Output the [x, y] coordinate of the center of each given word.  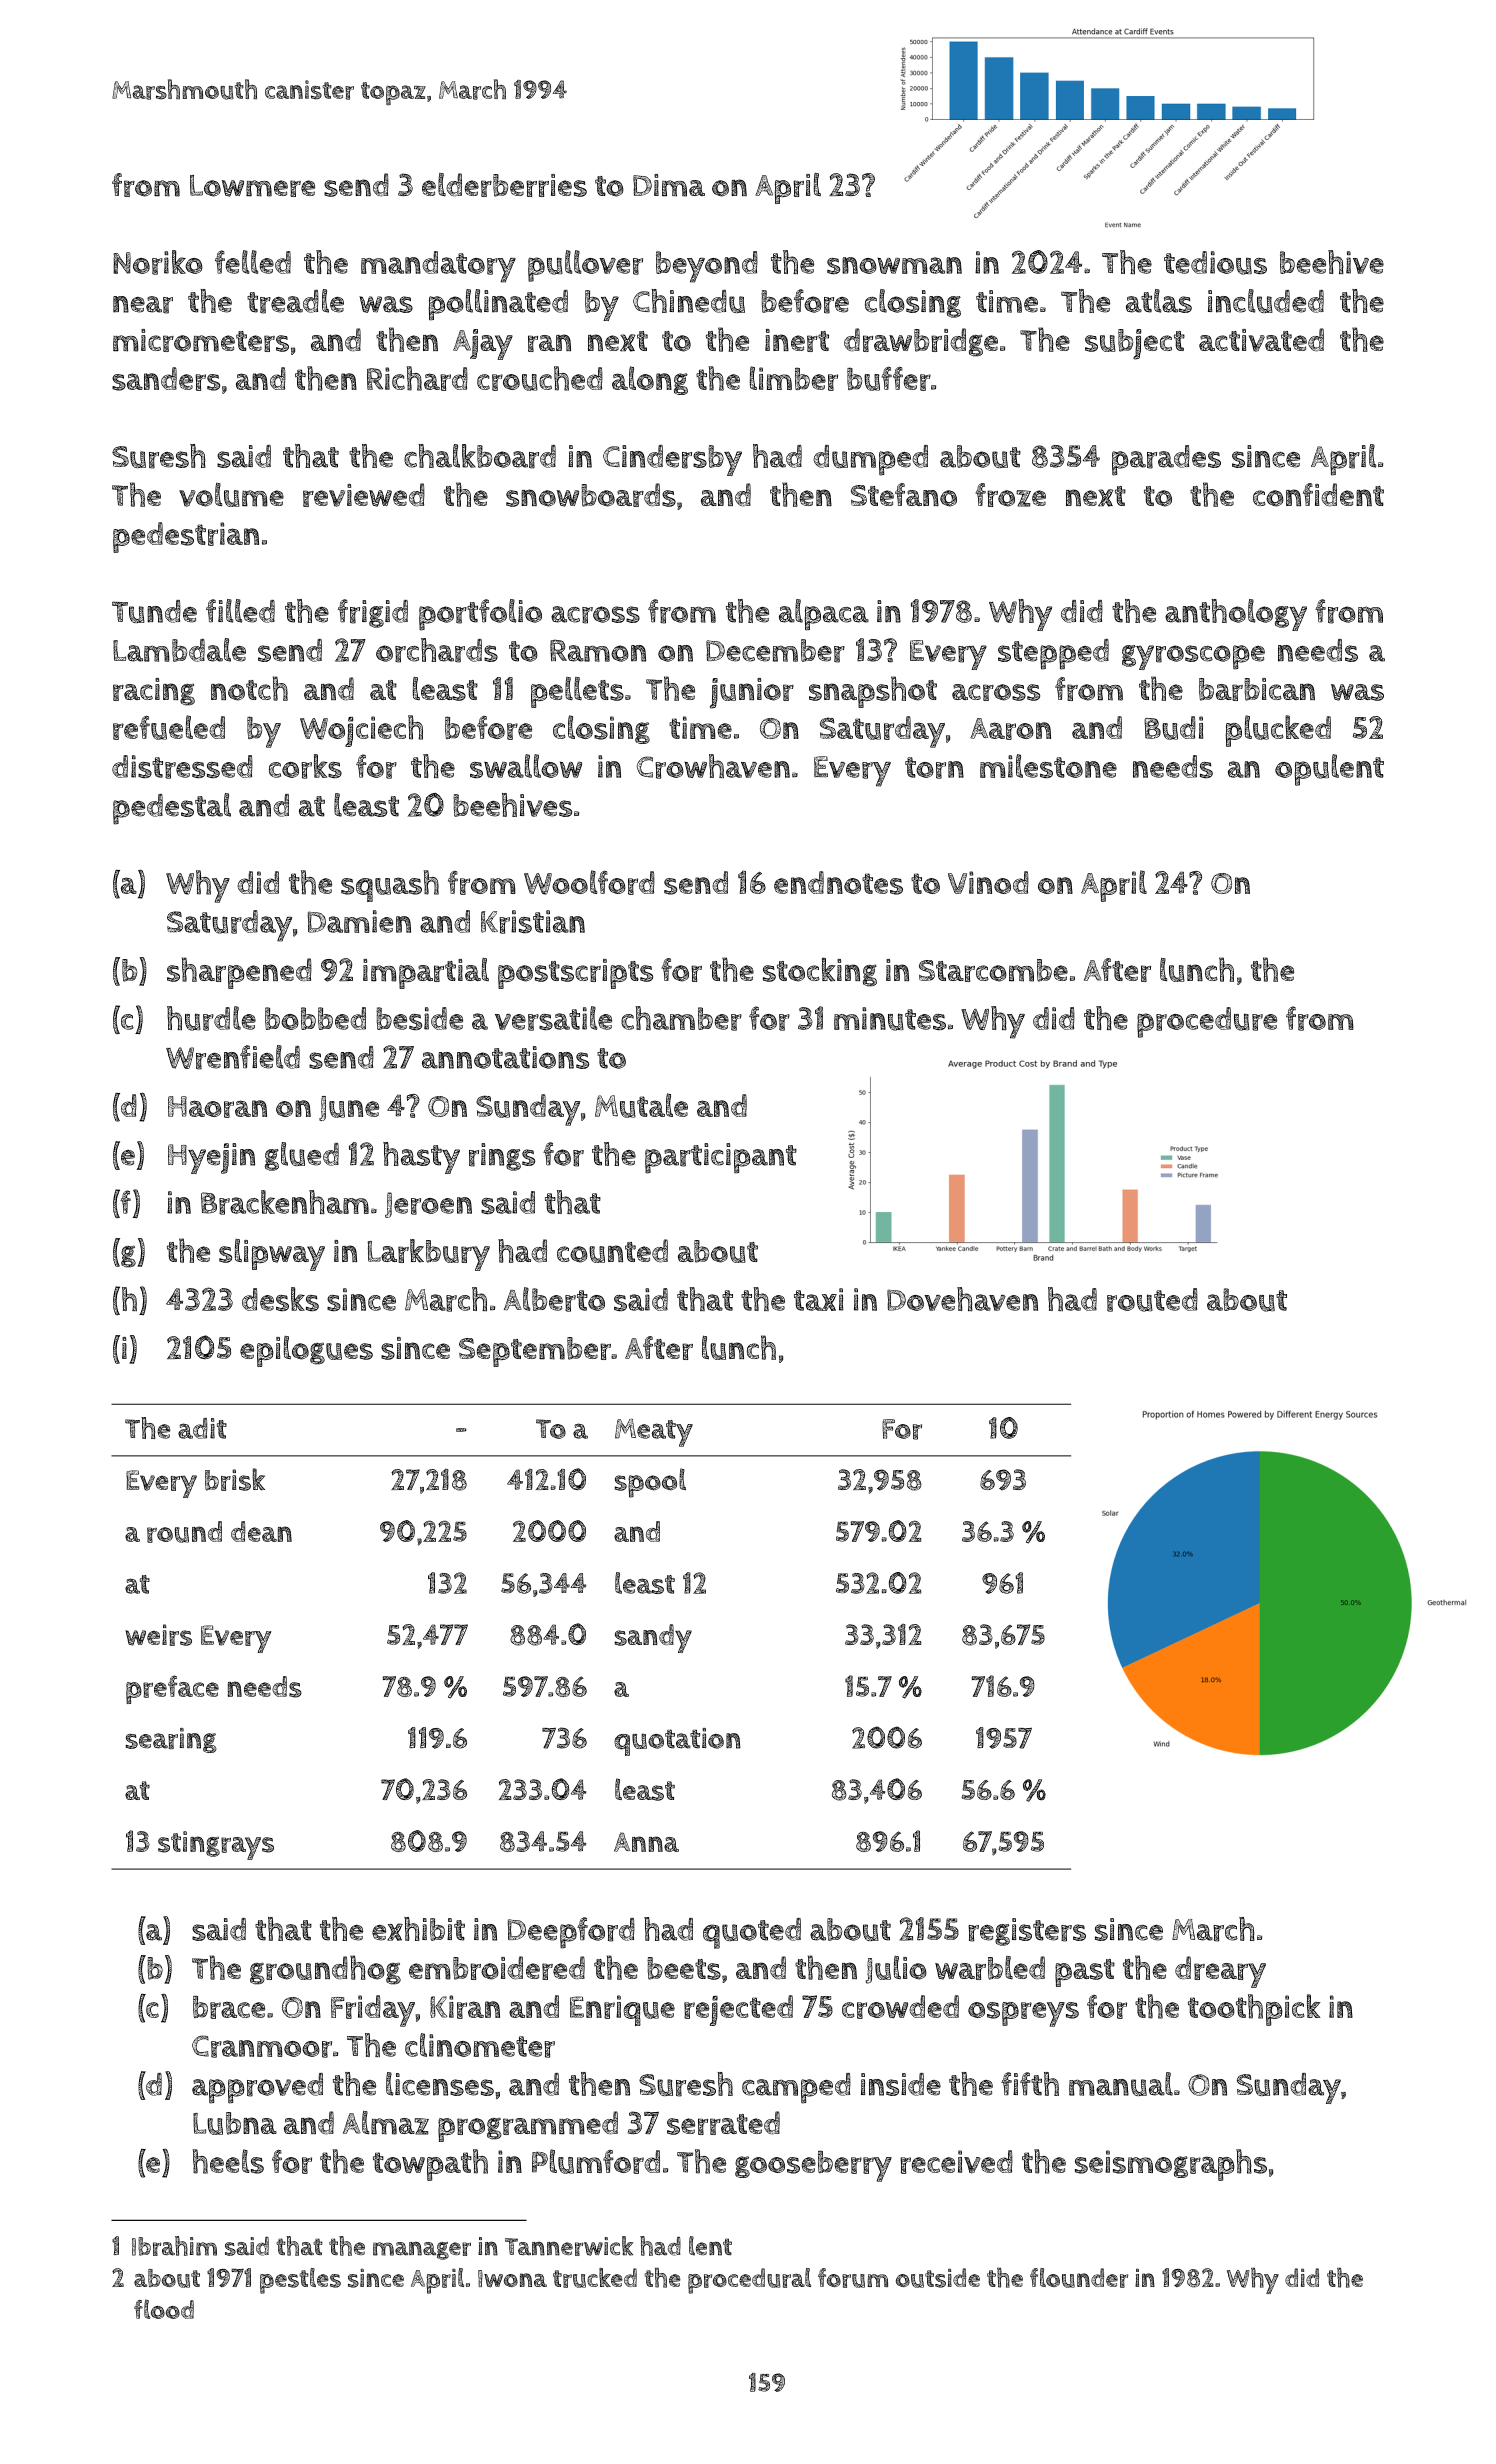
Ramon [598, 650]
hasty [421, 1158]
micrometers [201, 340]
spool [650, 1483]
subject [1135, 344]
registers [1027, 1932]
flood [164, 2309]
